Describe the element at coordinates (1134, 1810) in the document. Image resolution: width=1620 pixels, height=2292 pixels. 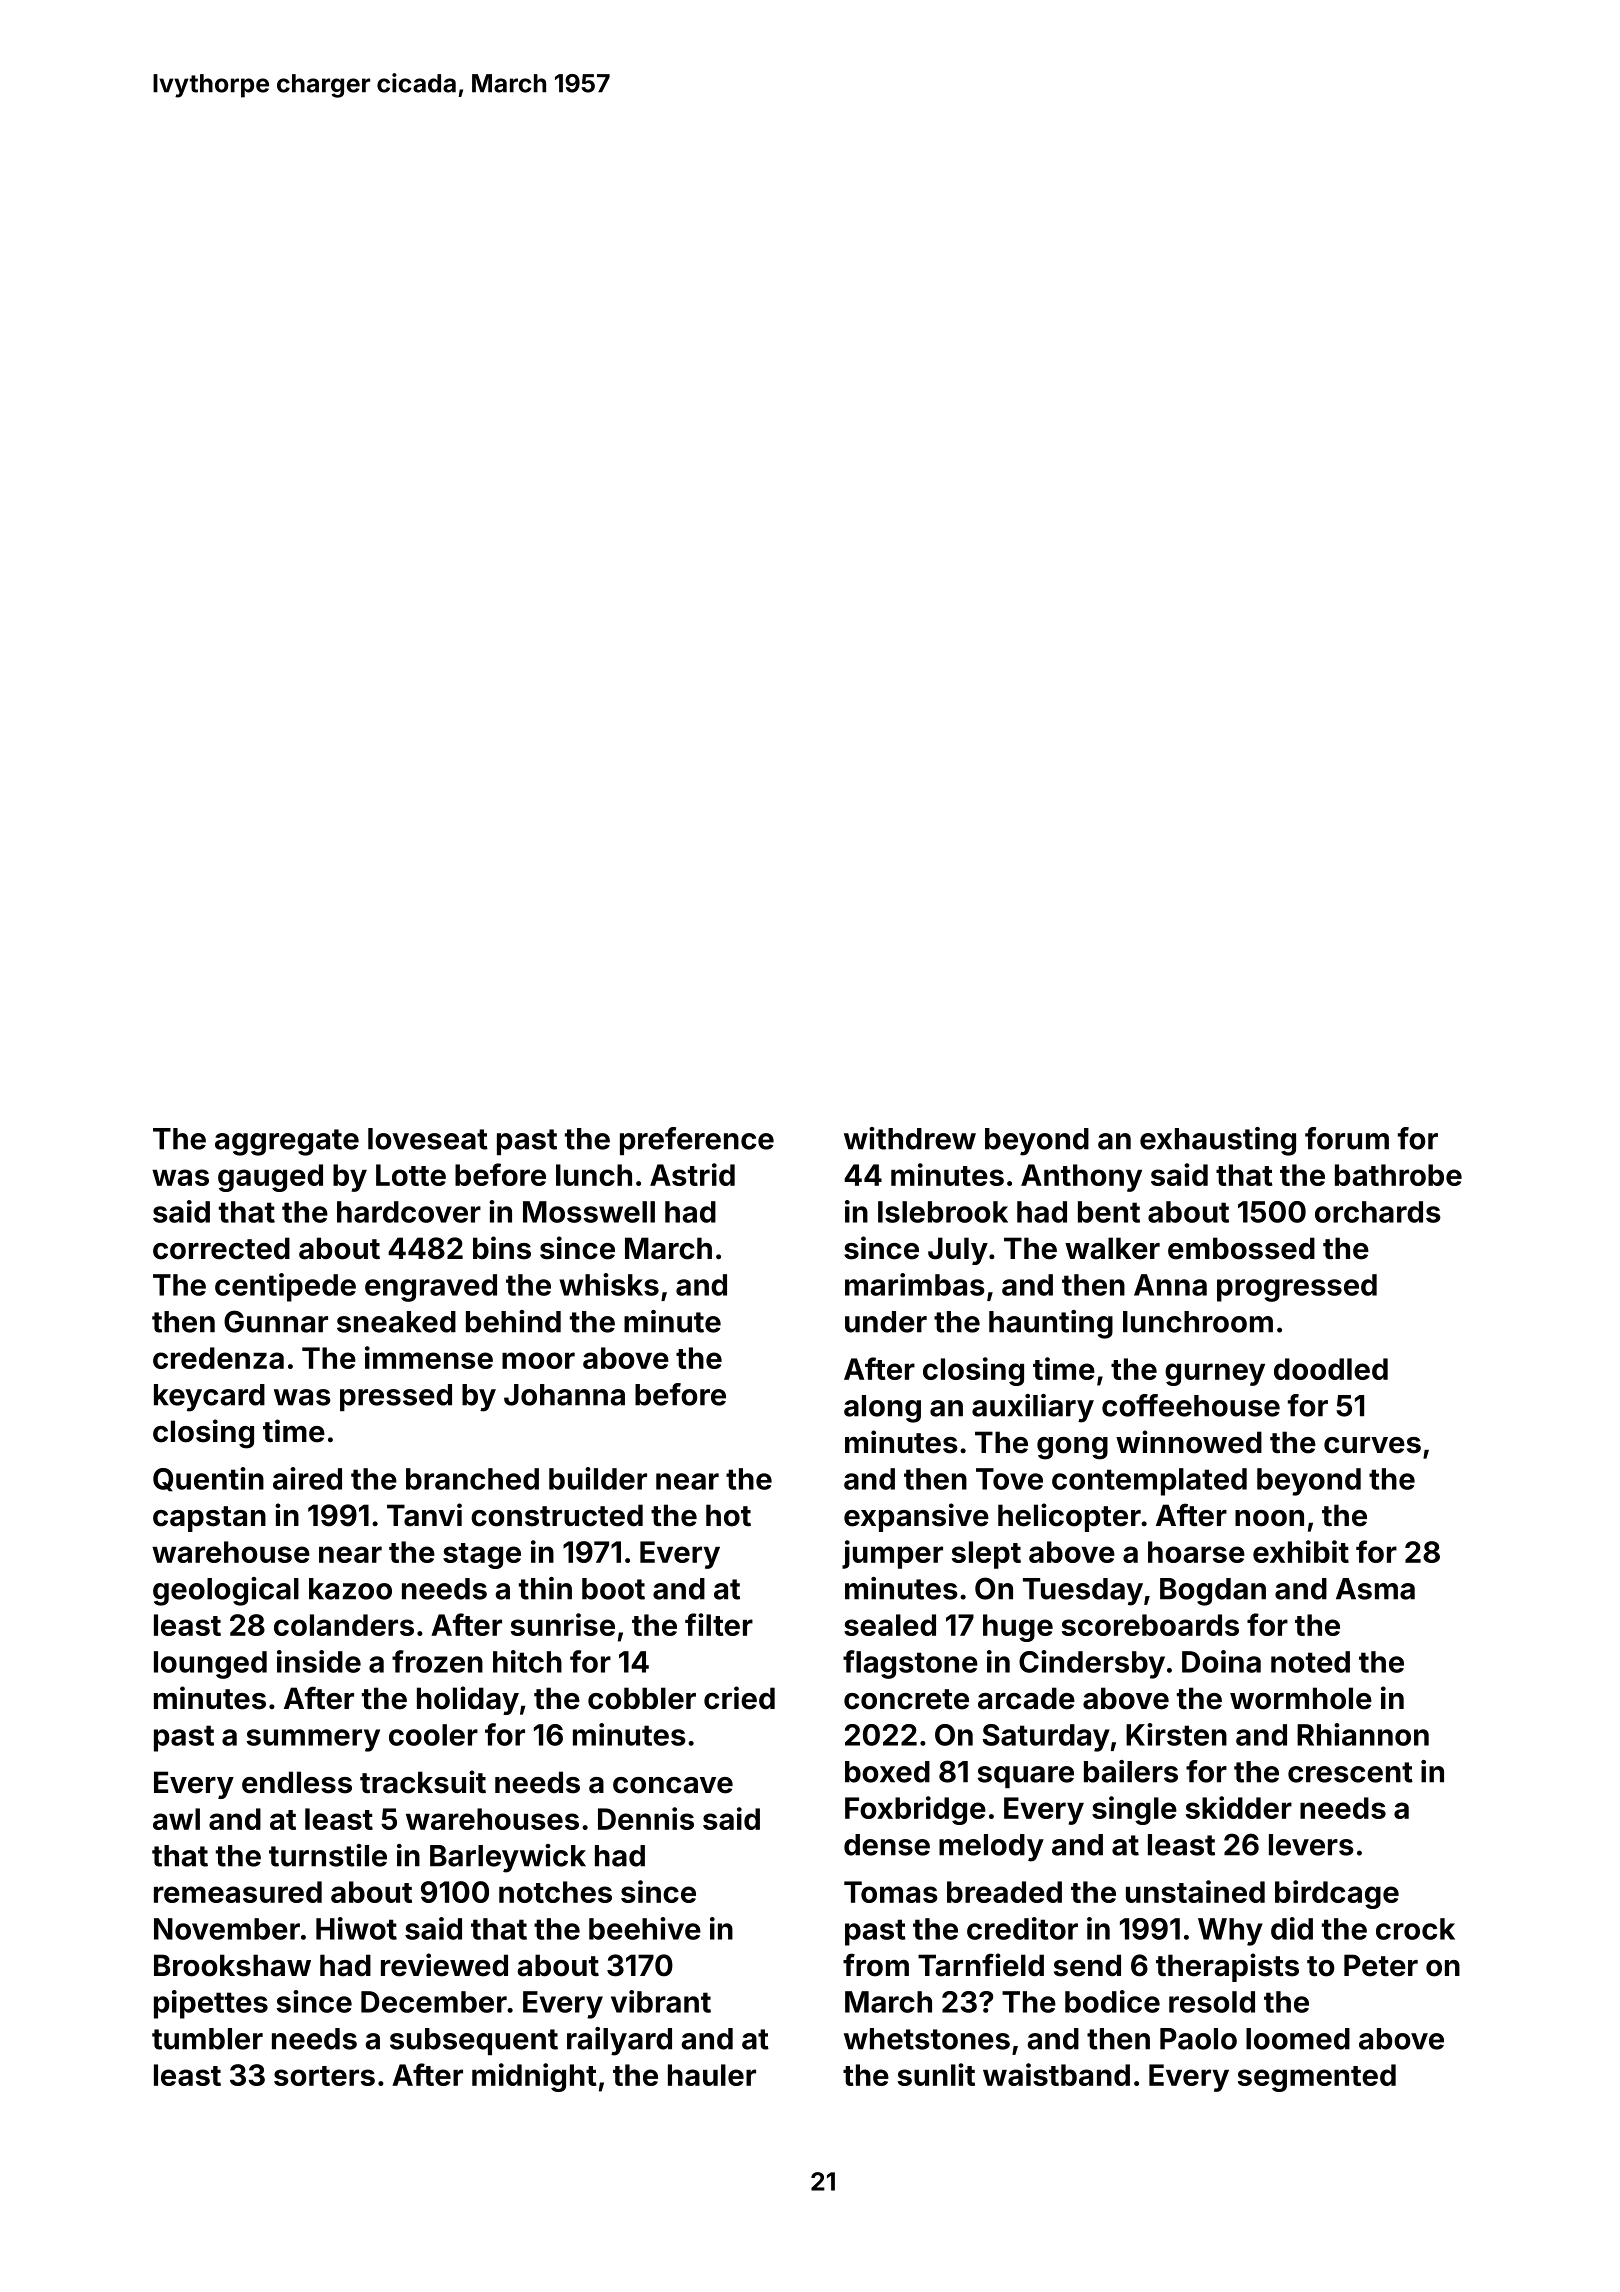
I see `single` at that location.
